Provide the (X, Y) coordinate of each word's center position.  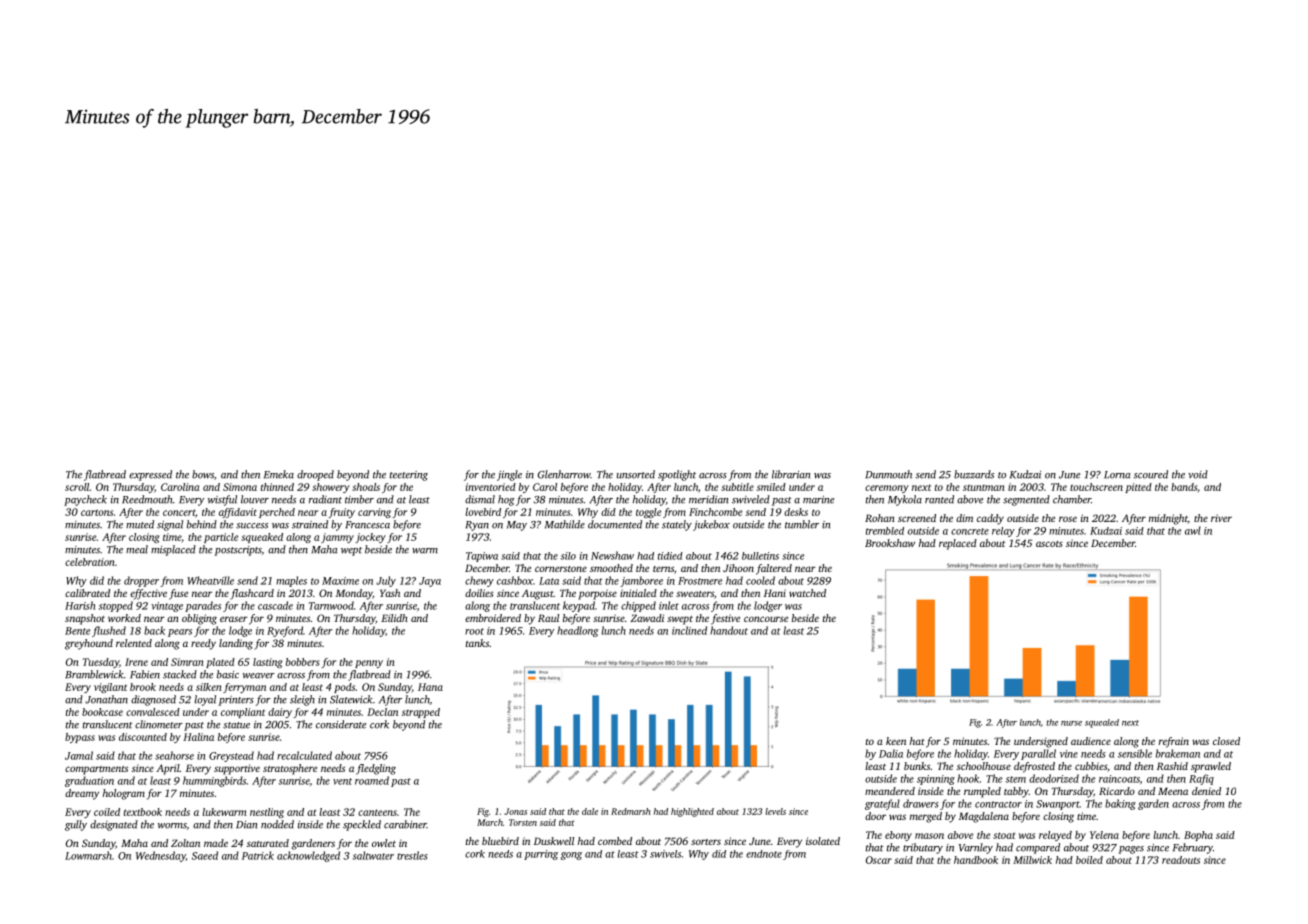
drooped (315, 475)
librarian (791, 474)
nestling (267, 813)
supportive (237, 769)
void (1198, 474)
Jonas (515, 811)
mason (929, 836)
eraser (234, 619)
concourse (766, 619)
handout (729, 630)
